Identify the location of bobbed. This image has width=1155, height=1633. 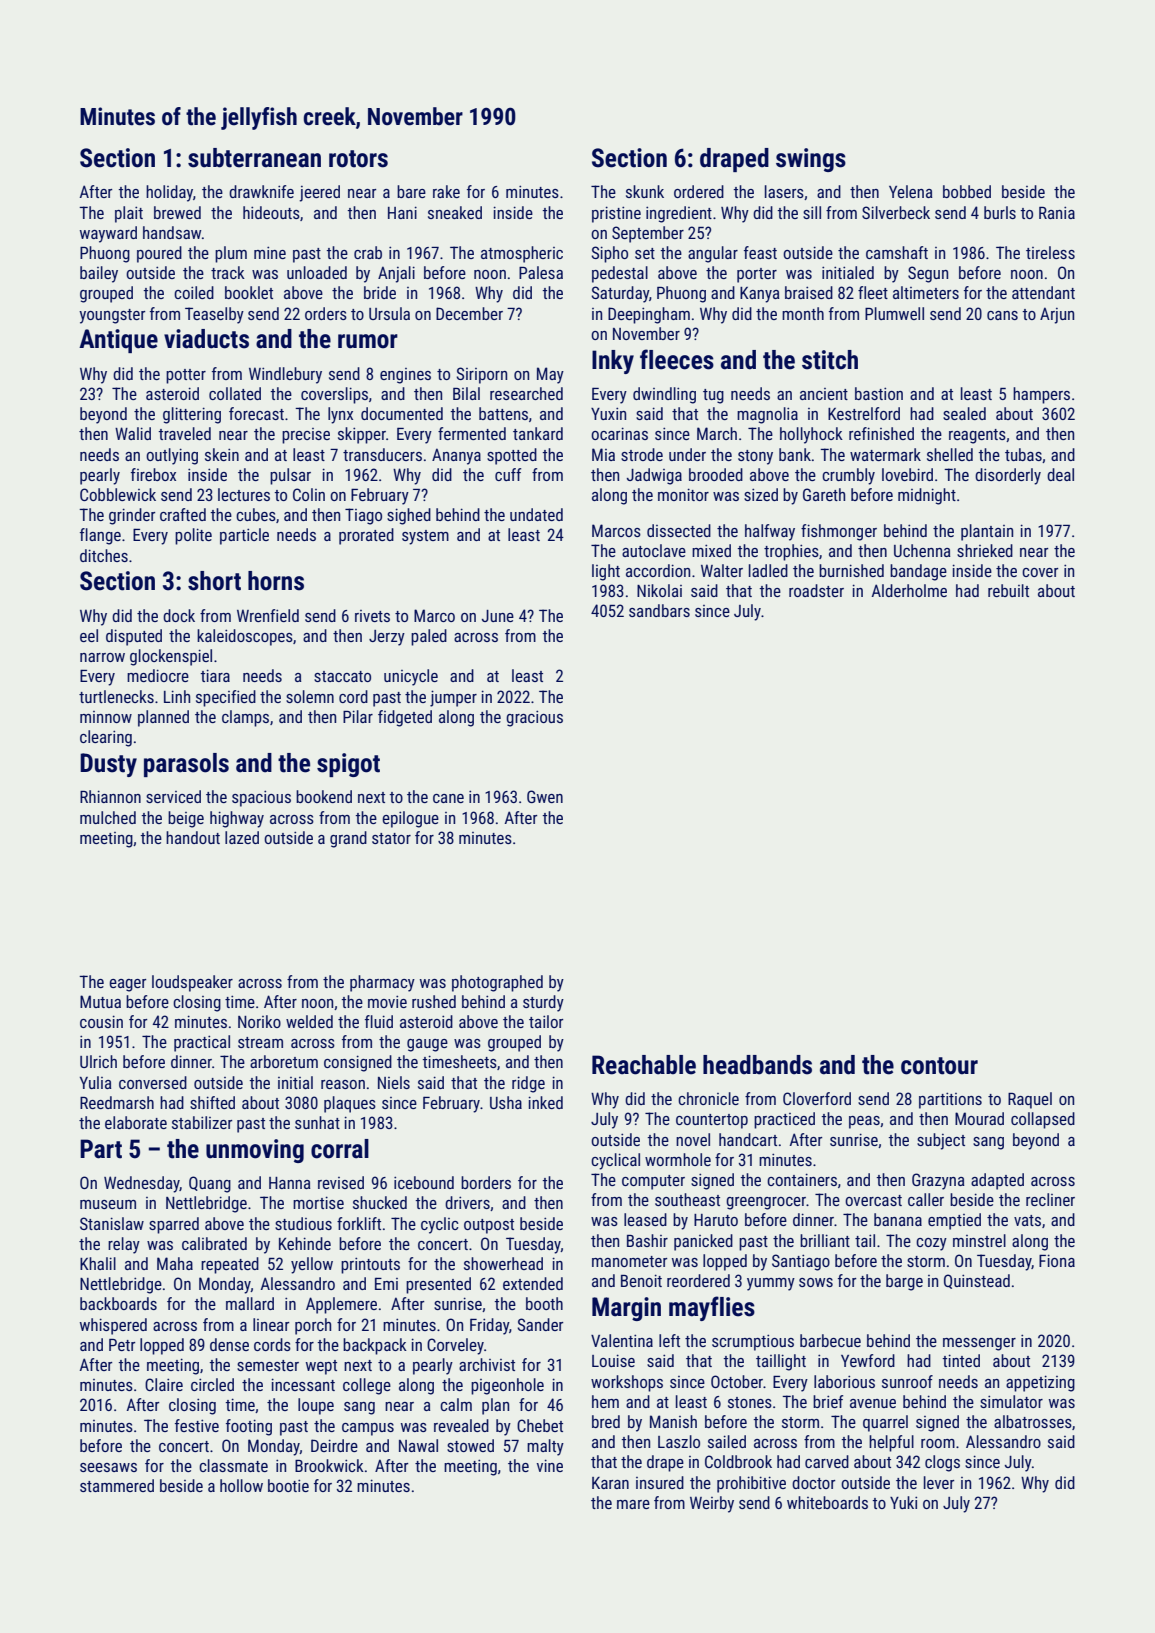
(967, 191).
